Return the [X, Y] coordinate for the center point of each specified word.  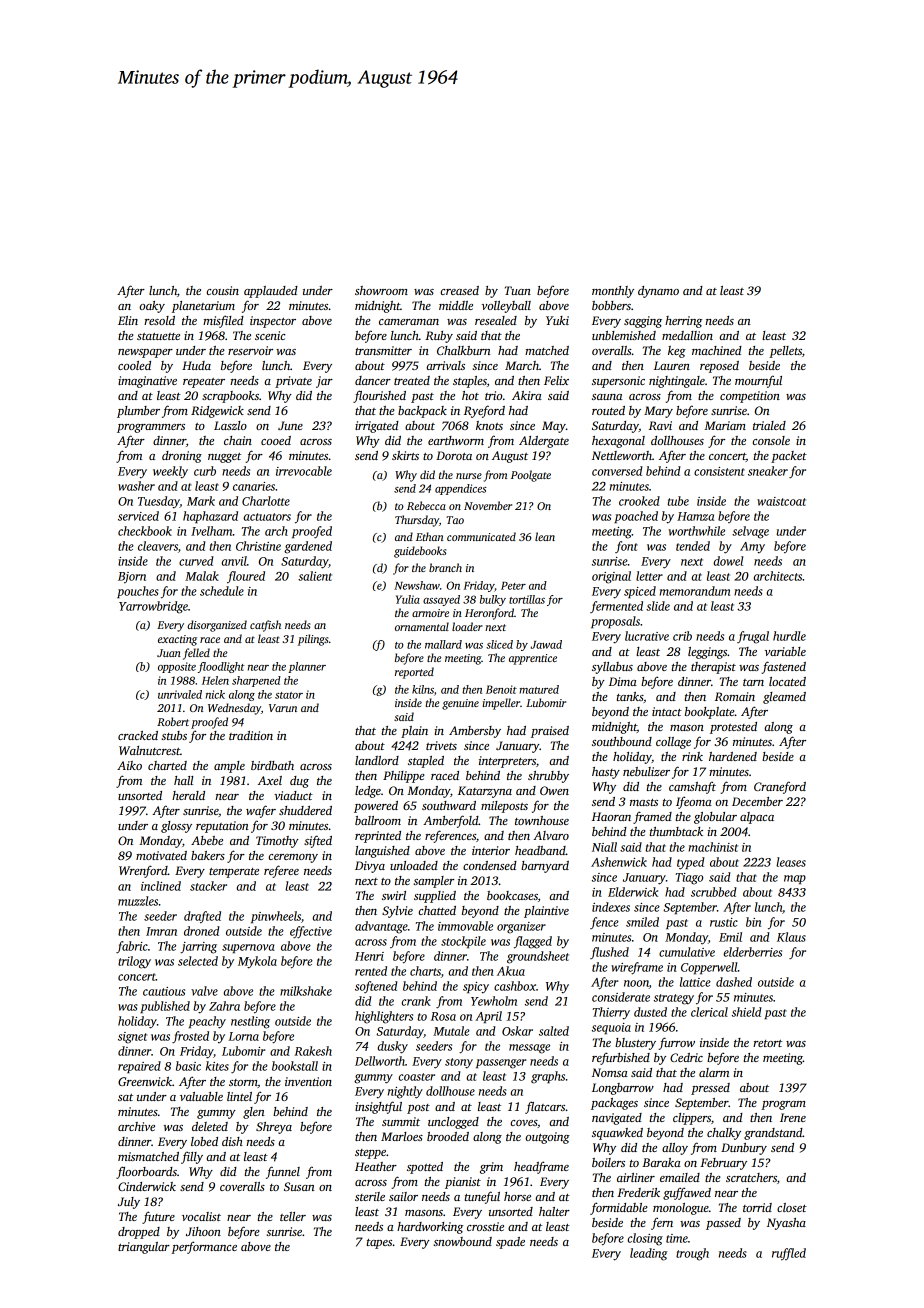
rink [692, 756]
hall [184, 780]
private [293, 382]
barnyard [545, 867]
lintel [239, 1096]
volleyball [506, 307]
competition [750, 397]
